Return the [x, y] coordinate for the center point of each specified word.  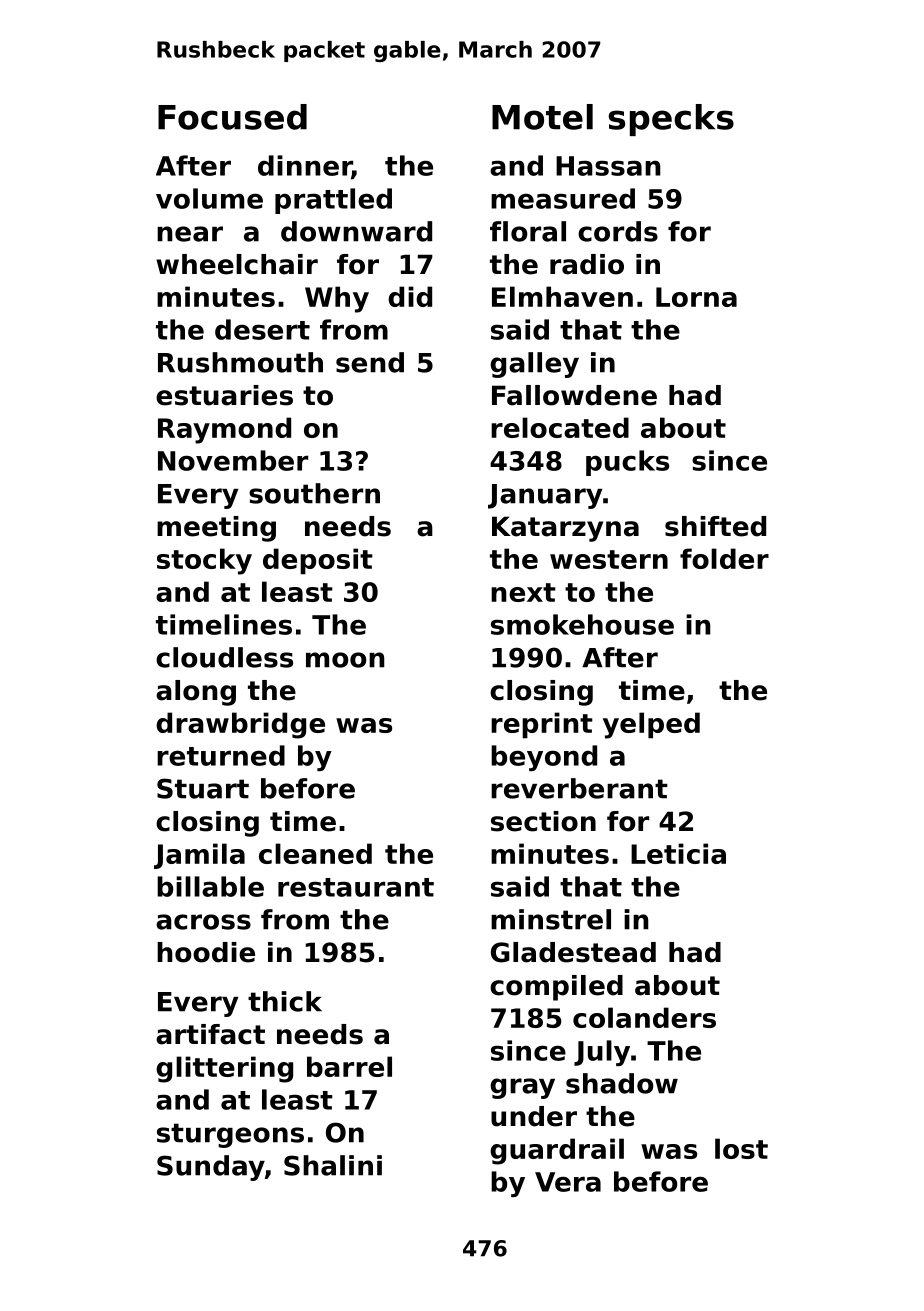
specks [671, 120]
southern [314, 493]
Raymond [224, 430]
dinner [305, 166]
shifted [715, 526]
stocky [204, 561]
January [545, 496]
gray [522, 1088]
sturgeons [230, 1135]
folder [724, 558]
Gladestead [573, 952]
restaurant [356, 887]
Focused [232, 117]
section [543, 821]
